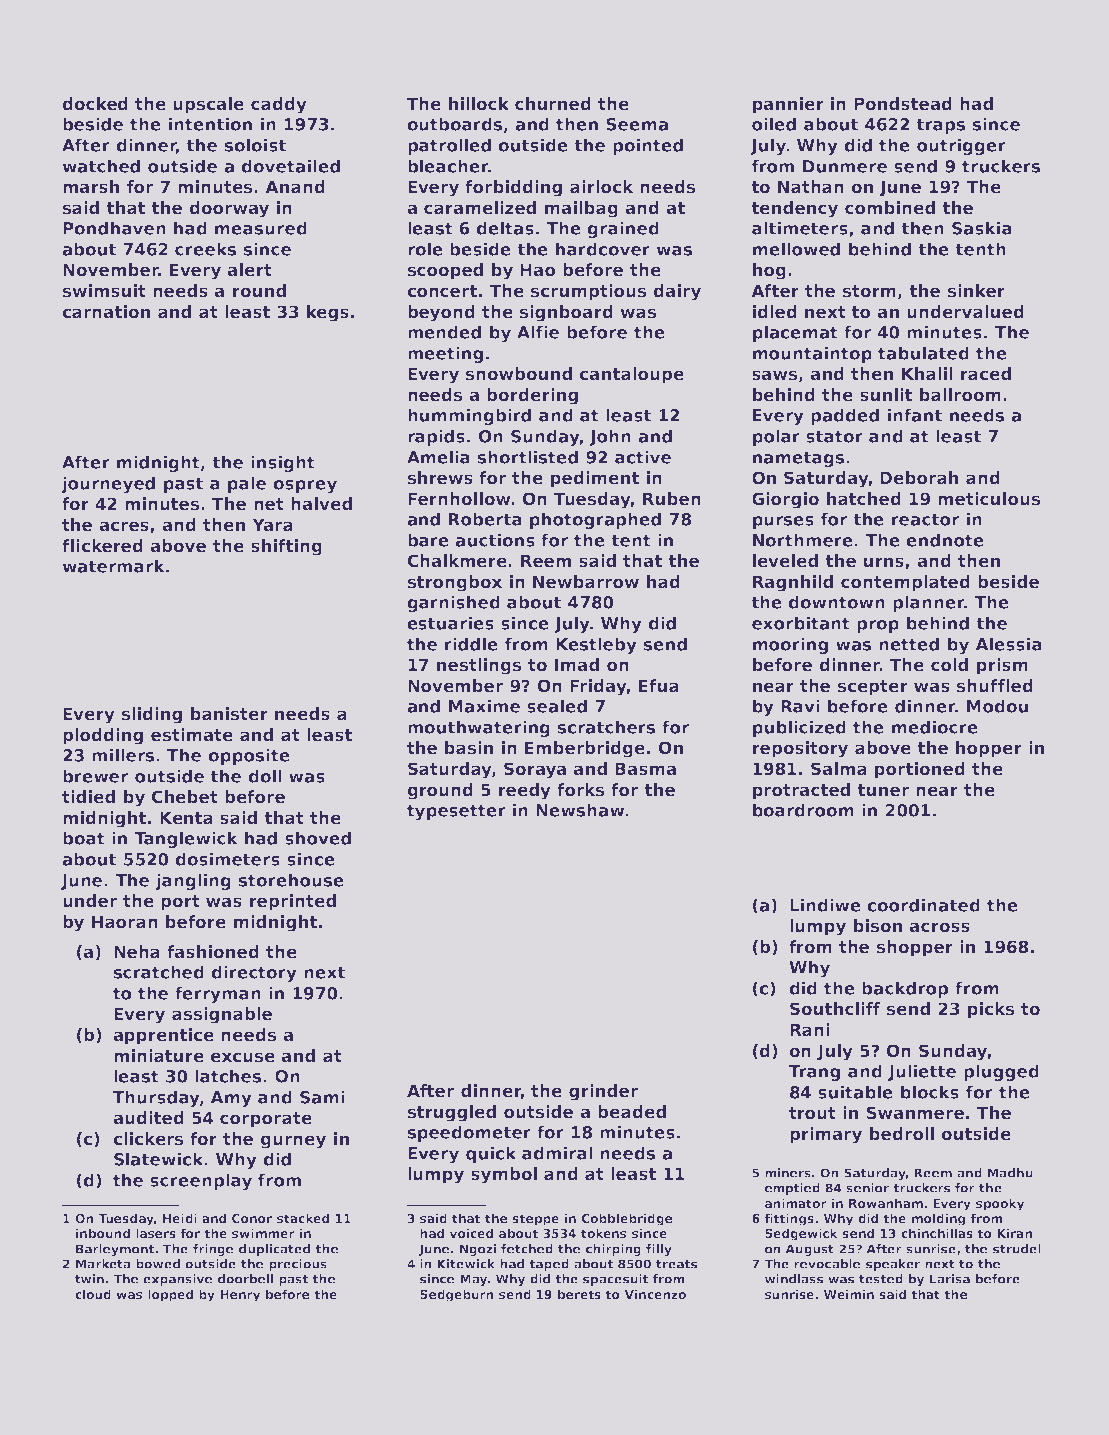 Image resolution: width=1109 pixels, height=1435 pixels. I want to click on stacked, so click(303, 1218).
